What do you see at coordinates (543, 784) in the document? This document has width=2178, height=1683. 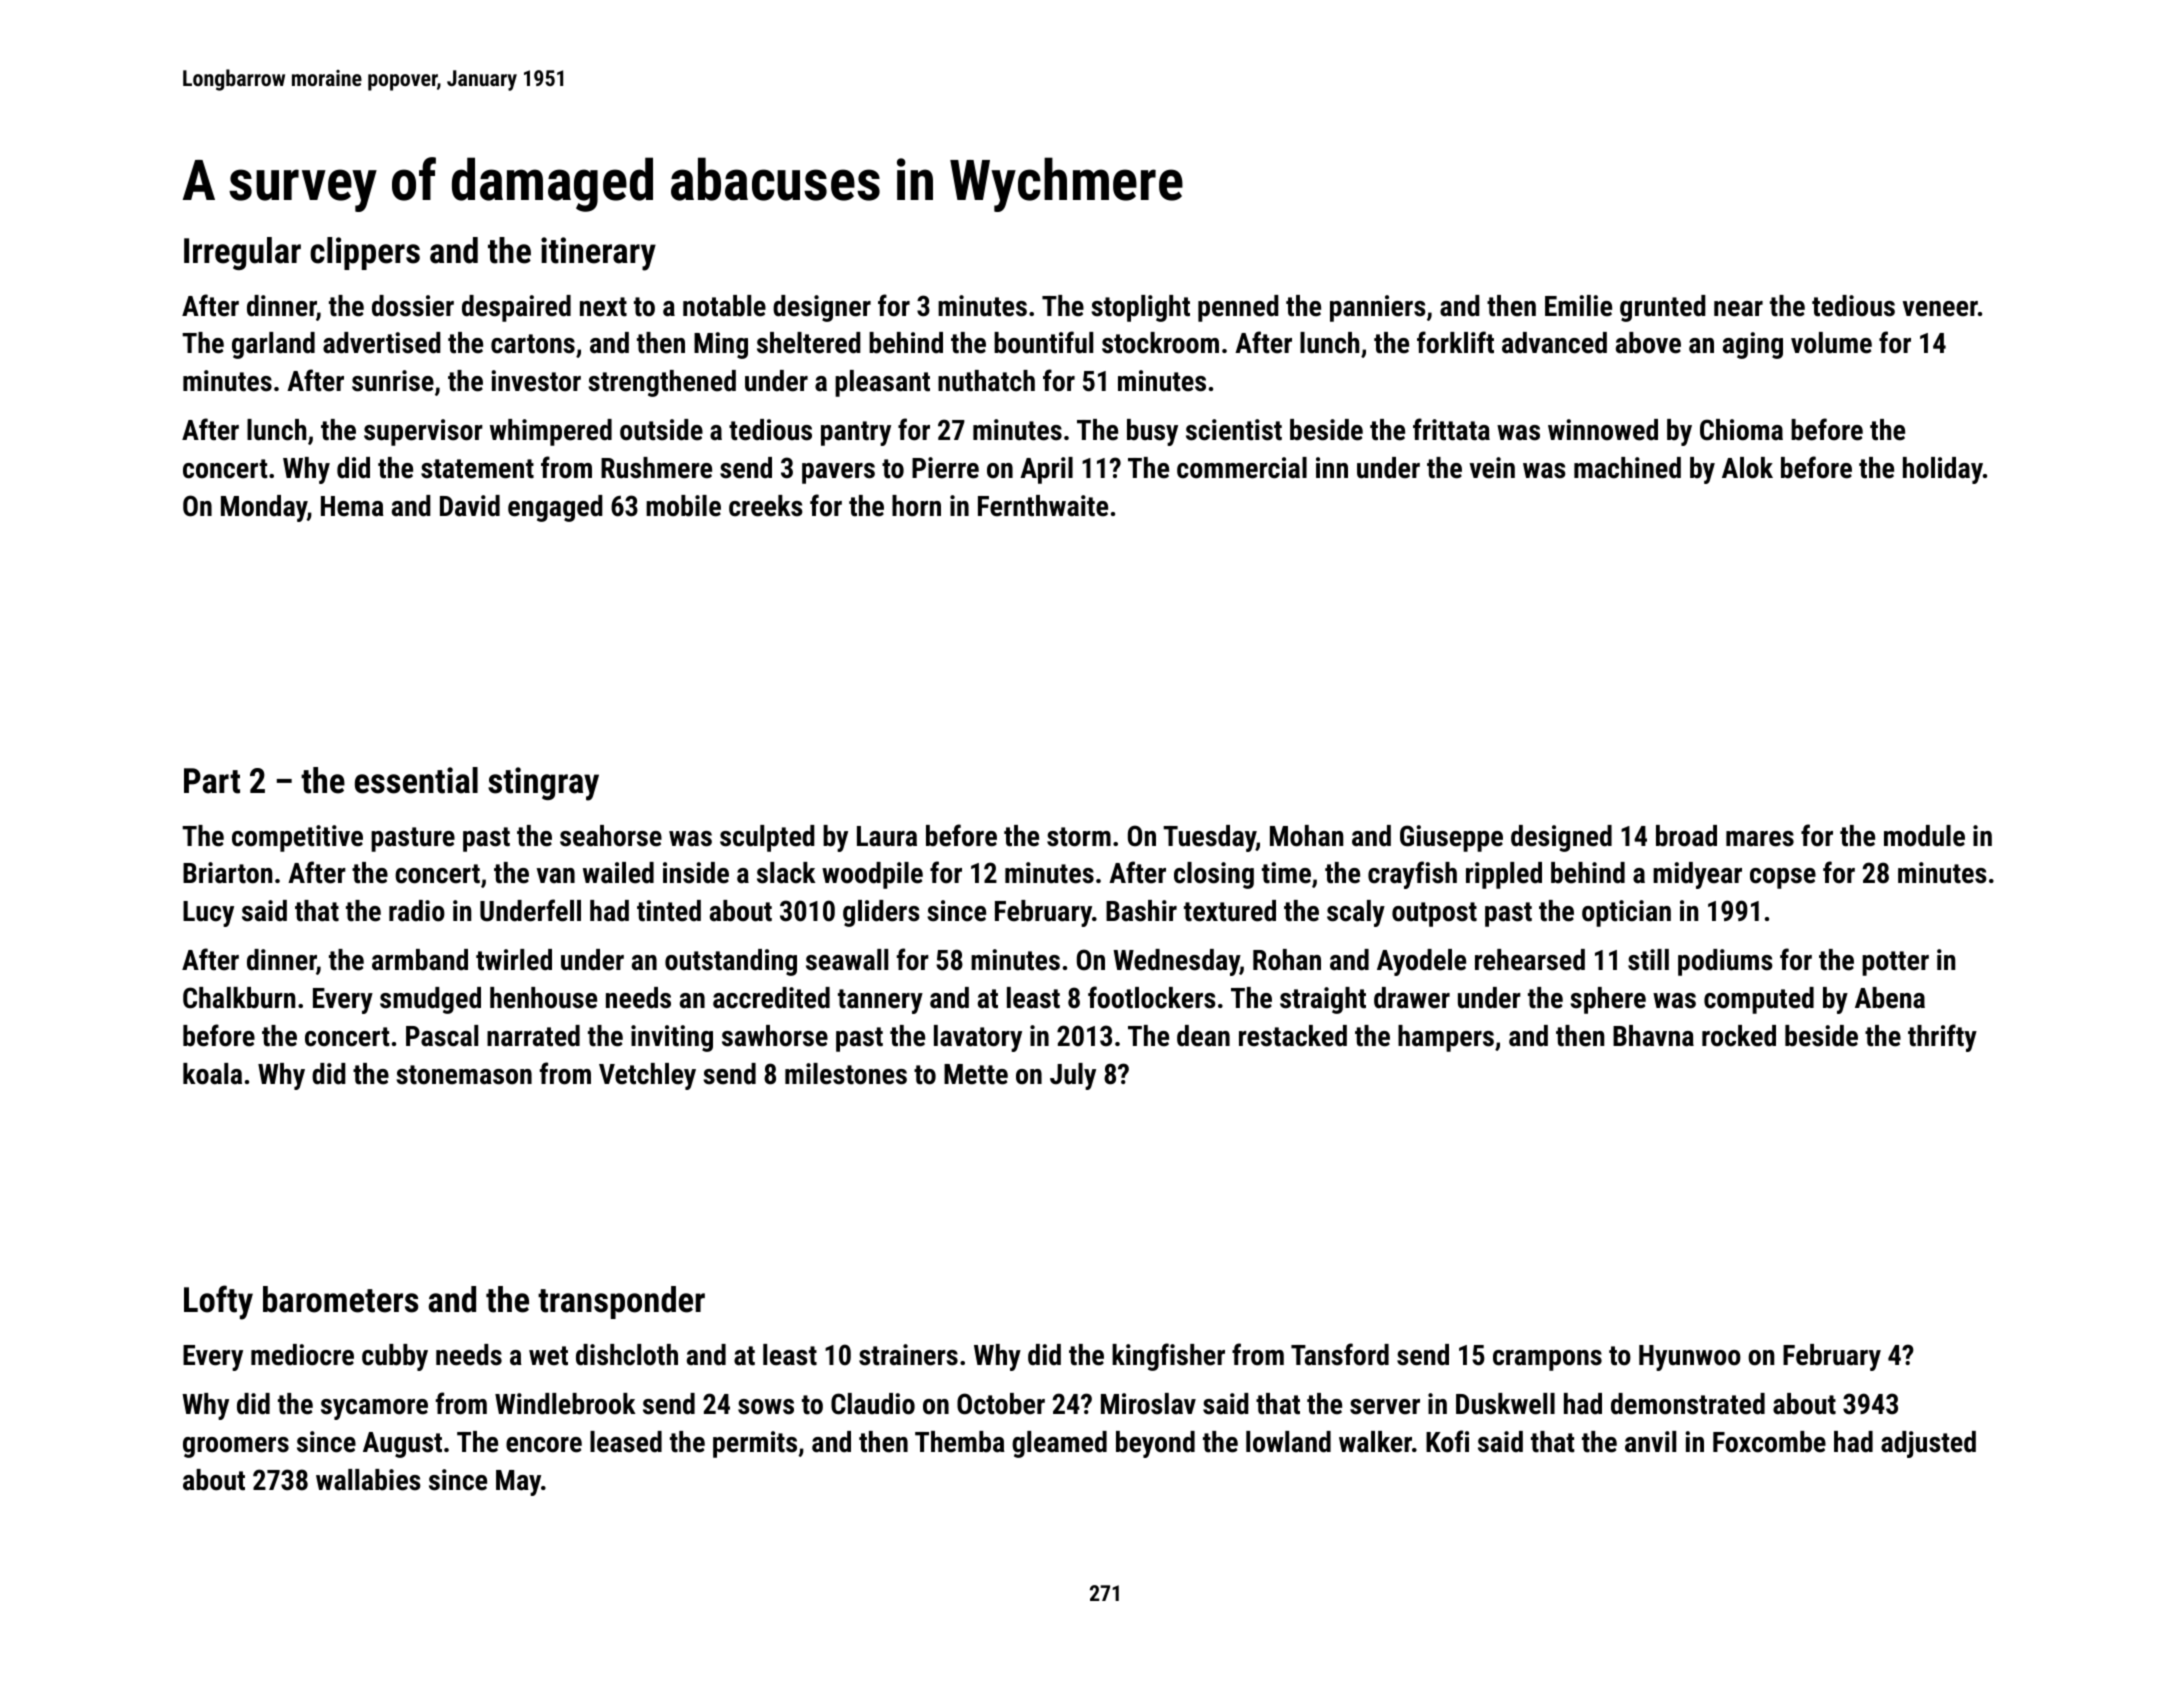 I see `stingray` at bounding box center [543, 784].
